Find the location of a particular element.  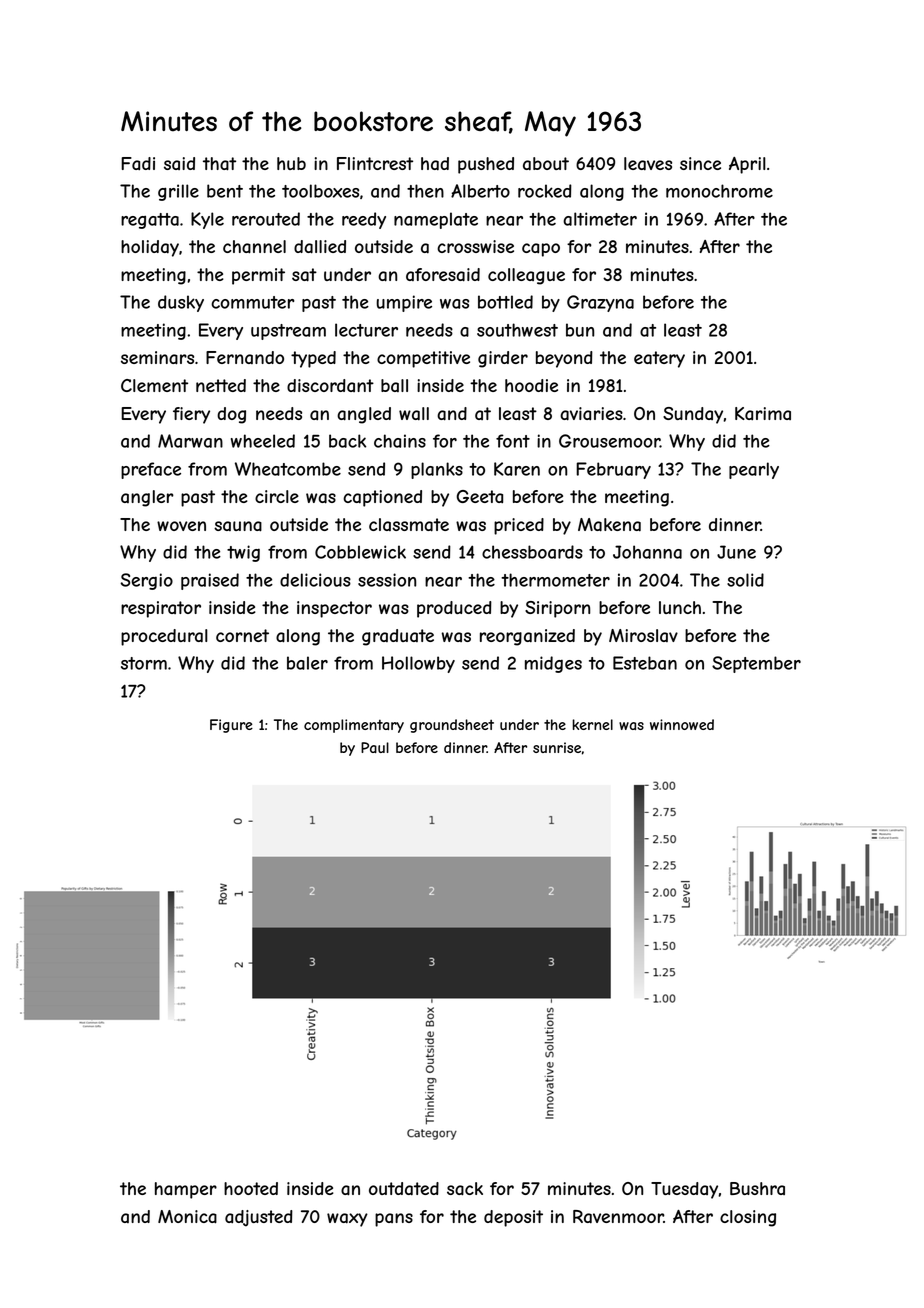

winnowed is located at coordinates (682, 724).
